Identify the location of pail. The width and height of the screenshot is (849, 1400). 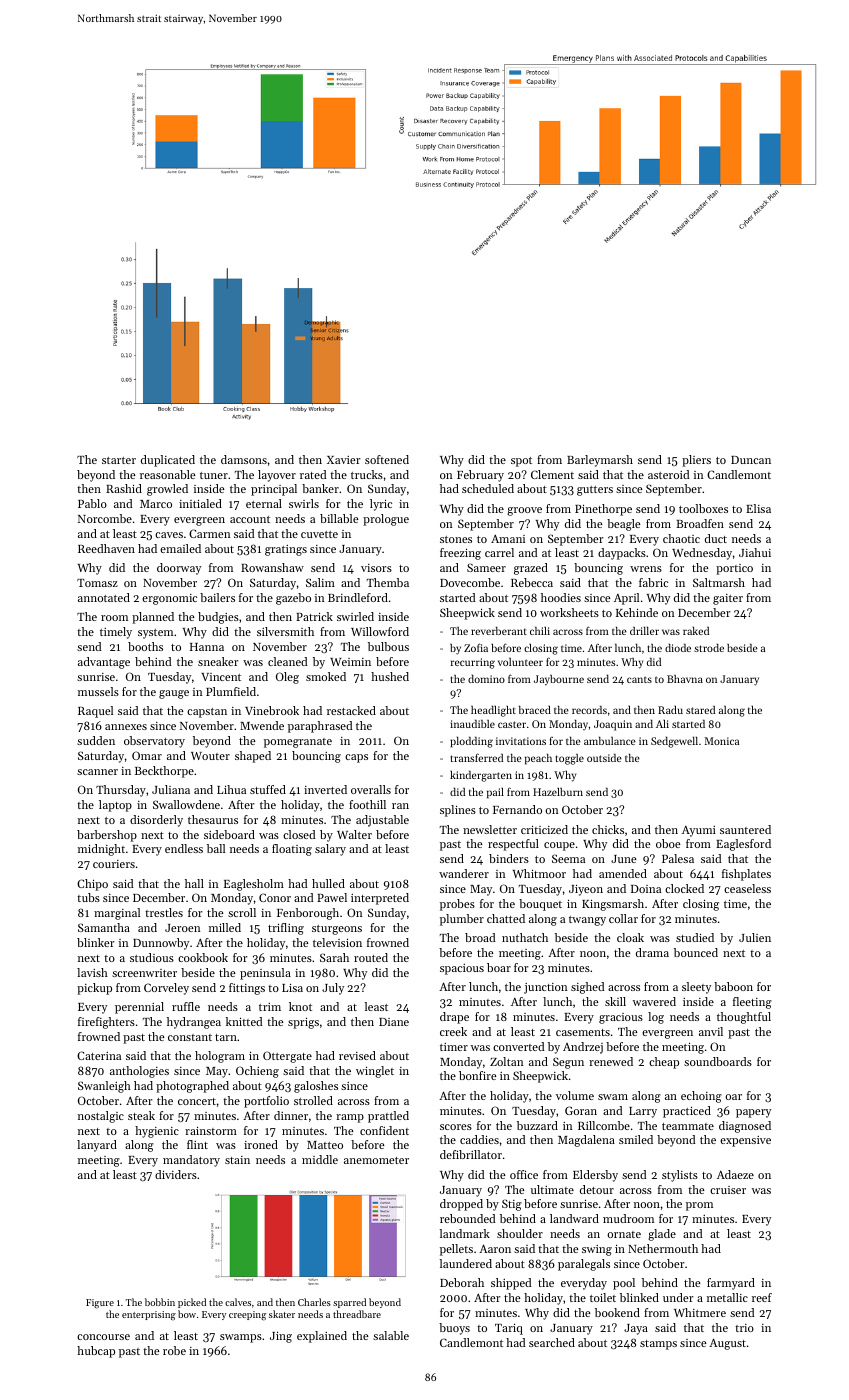
(495, 793).
